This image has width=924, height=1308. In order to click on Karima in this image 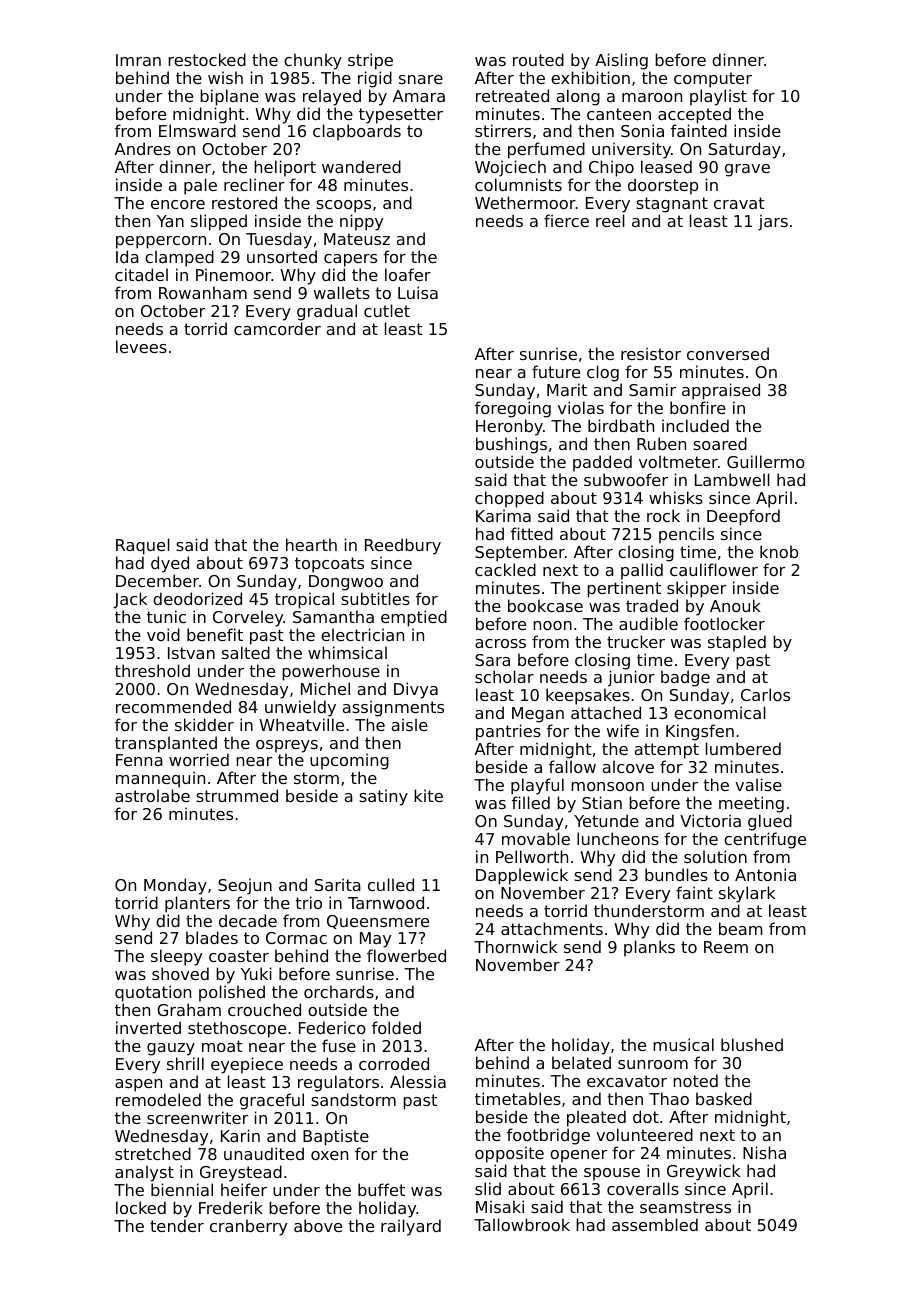, I will do `click(503, 515)`.
